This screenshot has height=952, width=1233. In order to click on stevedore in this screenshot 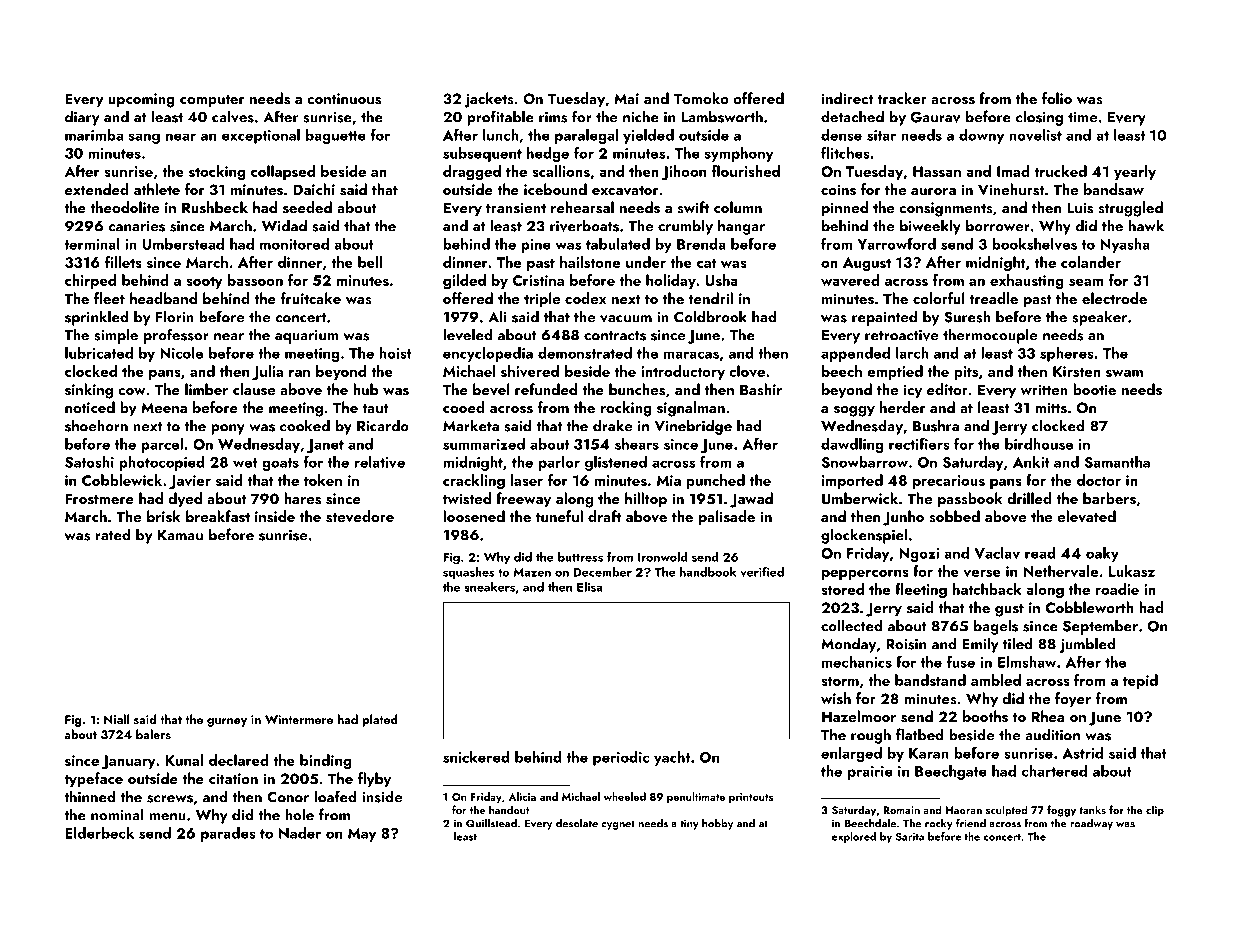, I will do `click(360, 516)`.
